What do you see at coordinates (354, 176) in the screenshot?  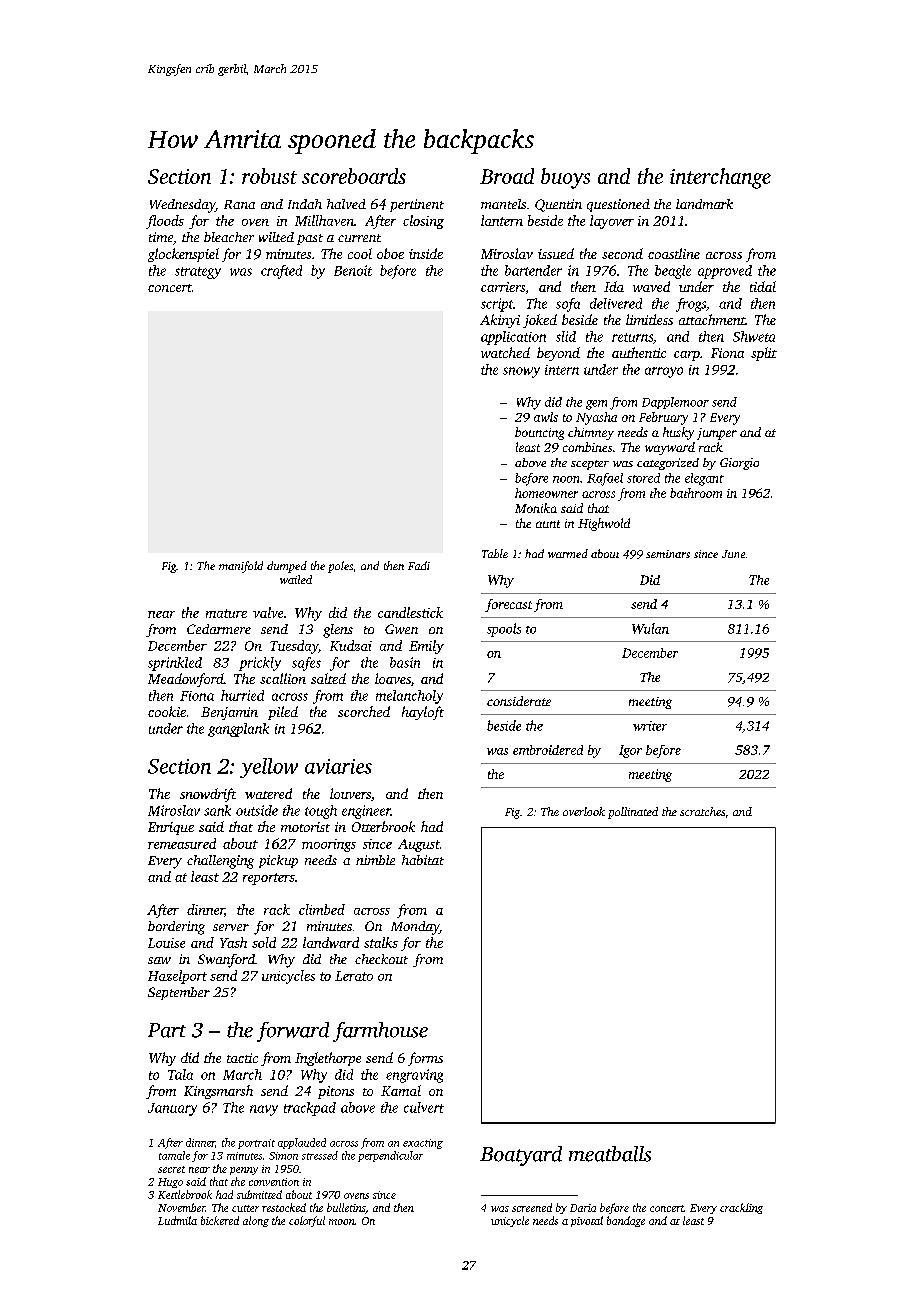 I see `scoreboards` at bounding box center [354, 176].
